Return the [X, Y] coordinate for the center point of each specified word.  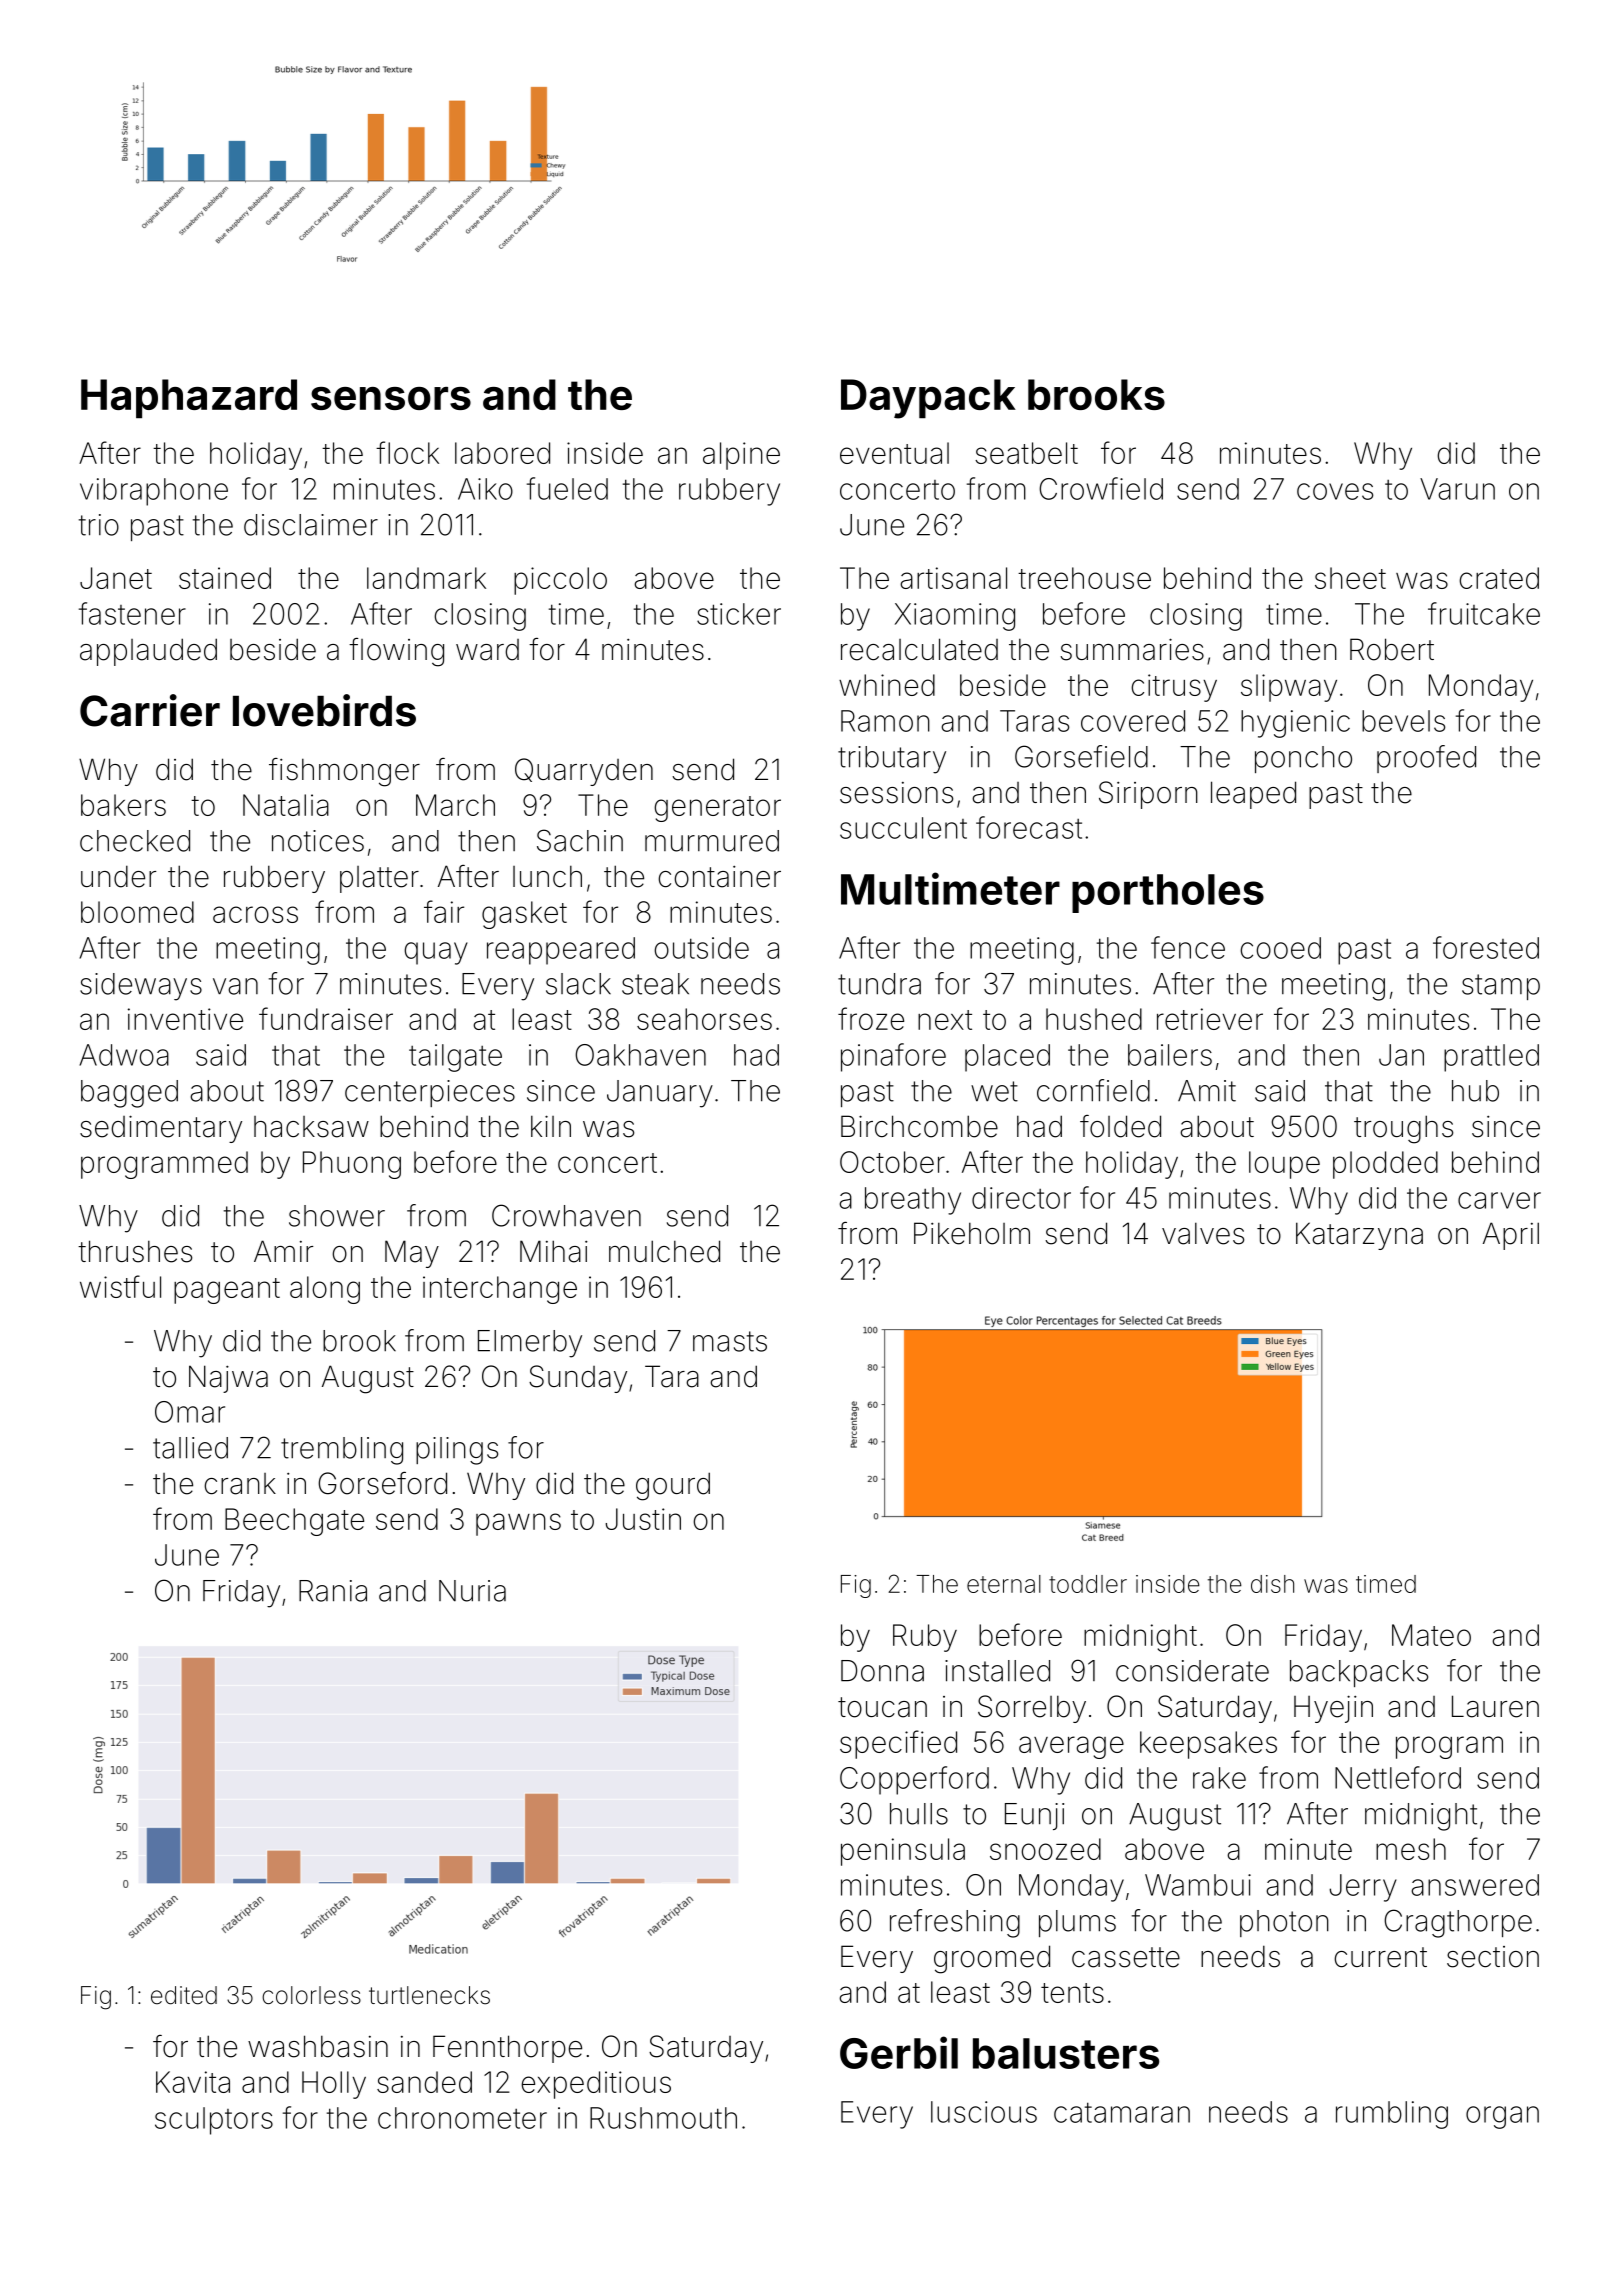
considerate [1192, 1671]
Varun [1457, 489]
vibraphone [154, 492]
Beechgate [294, 1522]
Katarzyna [1359, 1236]
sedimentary [161, 1129]
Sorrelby [1032, 1709]
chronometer [462, 2118]
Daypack [928, 399]
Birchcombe [919, 1126]
